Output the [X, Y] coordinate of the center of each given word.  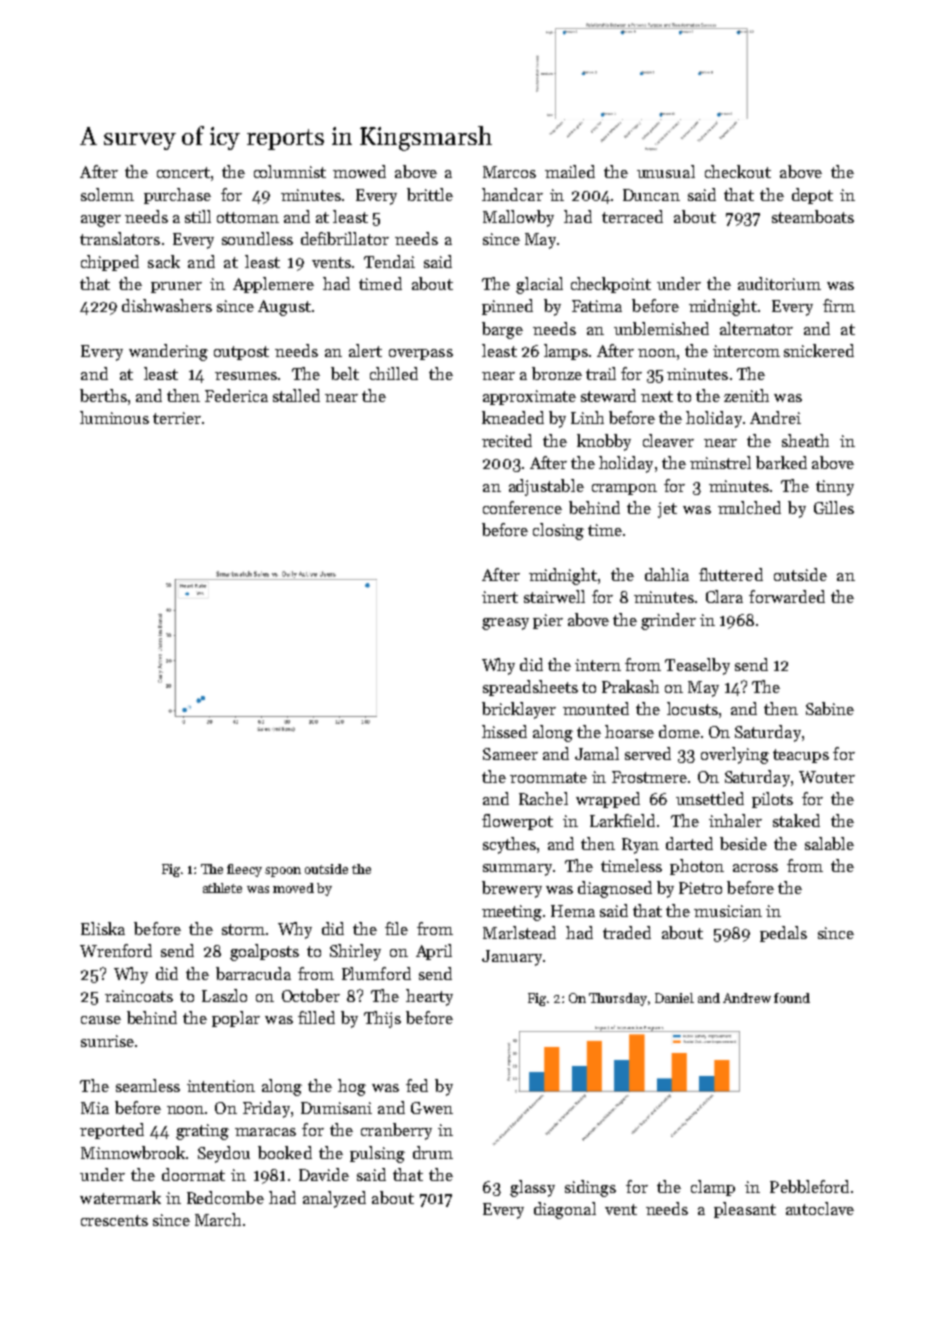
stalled [296, 395]
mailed [570, 171]
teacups [801, 756]
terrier [177, 418]
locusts [692, 708]
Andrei [775, 417]
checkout [738, 171]
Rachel [543, 798]
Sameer [510, 754]
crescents [114, 1220]
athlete [222, 888]
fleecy [244, 870]
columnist [290, 171]
